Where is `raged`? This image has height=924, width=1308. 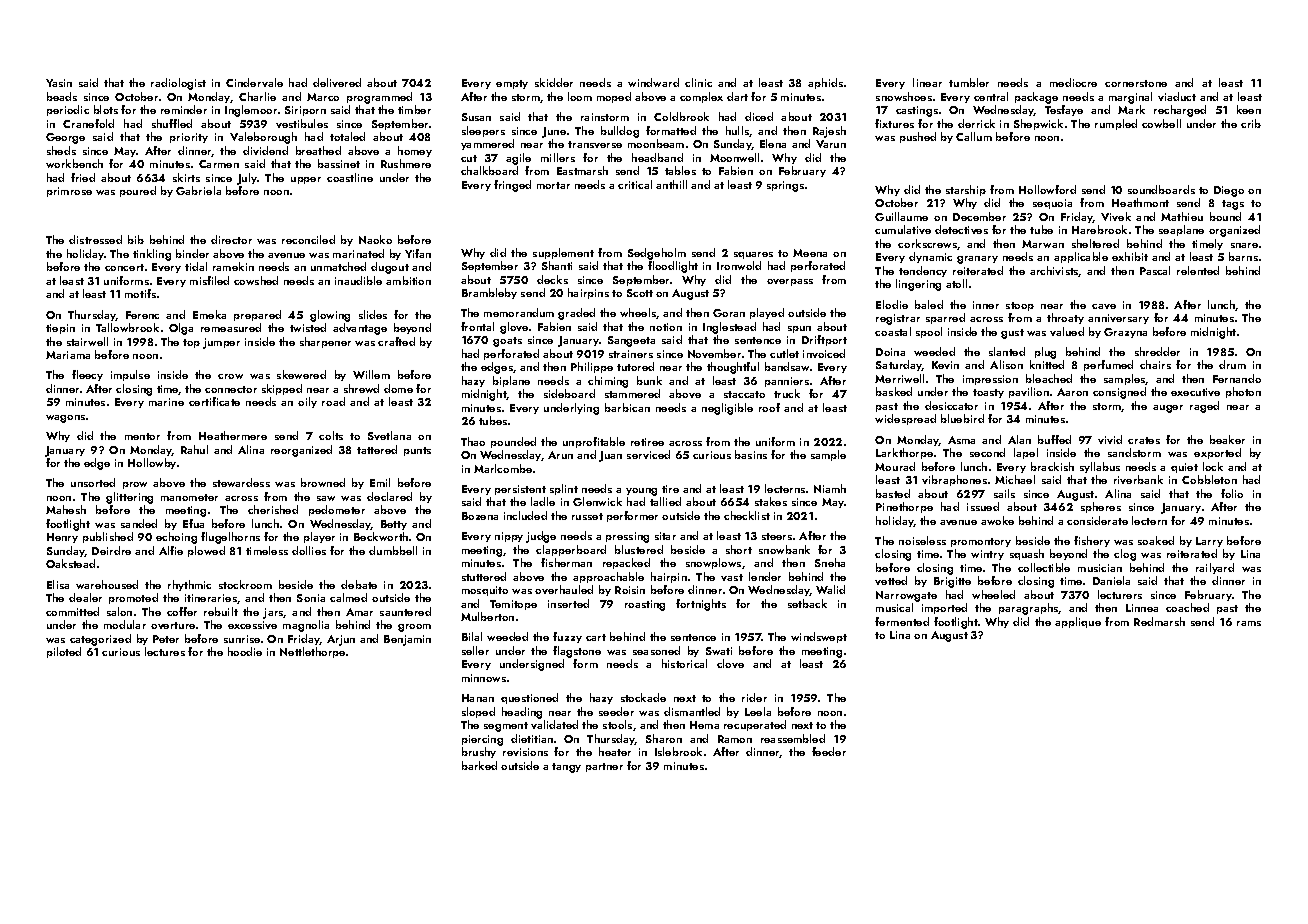
raged is located at coordinates (1204, 407).
